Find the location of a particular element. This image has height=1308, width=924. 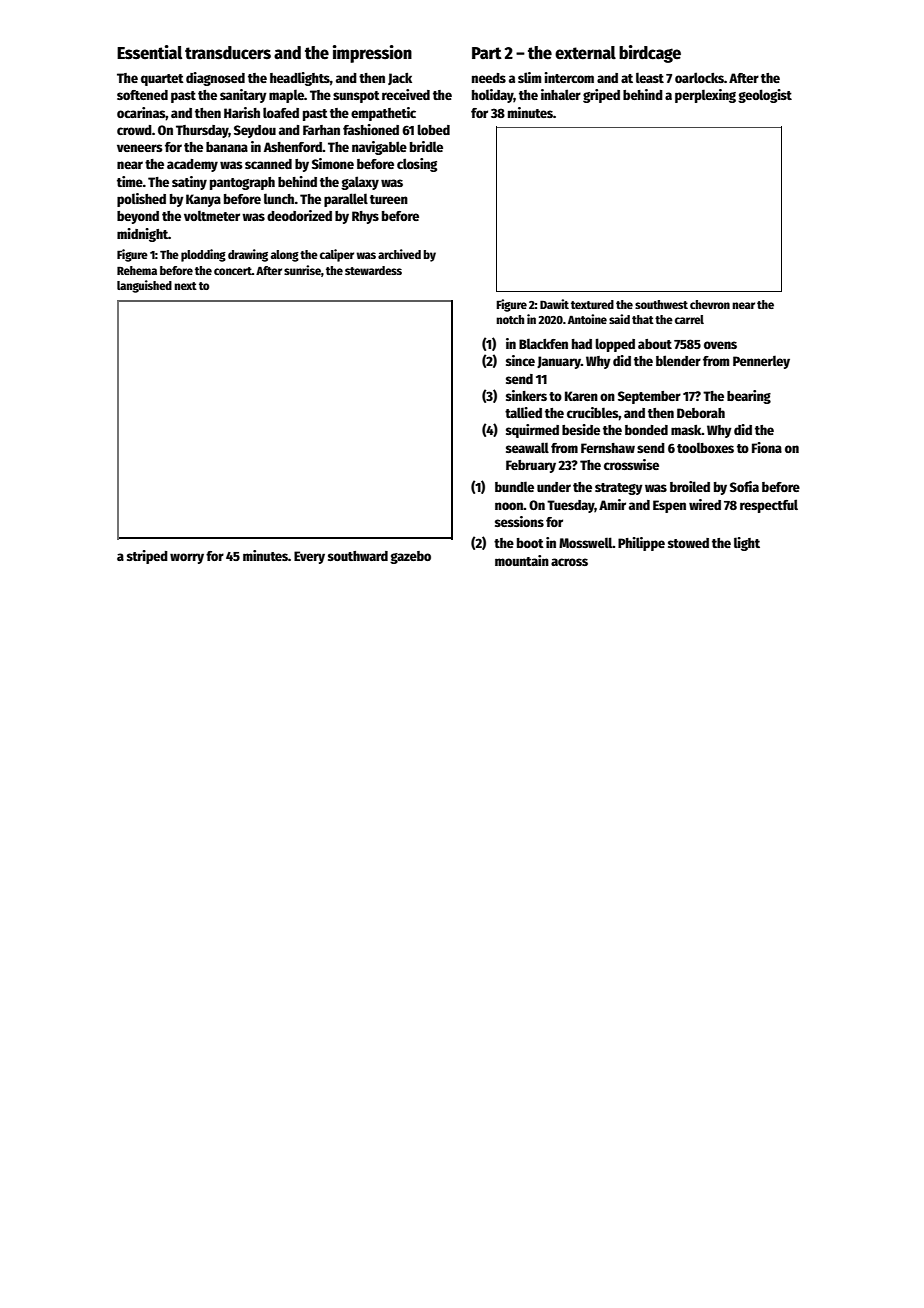

lopped is located at coordinates (615, 345).
